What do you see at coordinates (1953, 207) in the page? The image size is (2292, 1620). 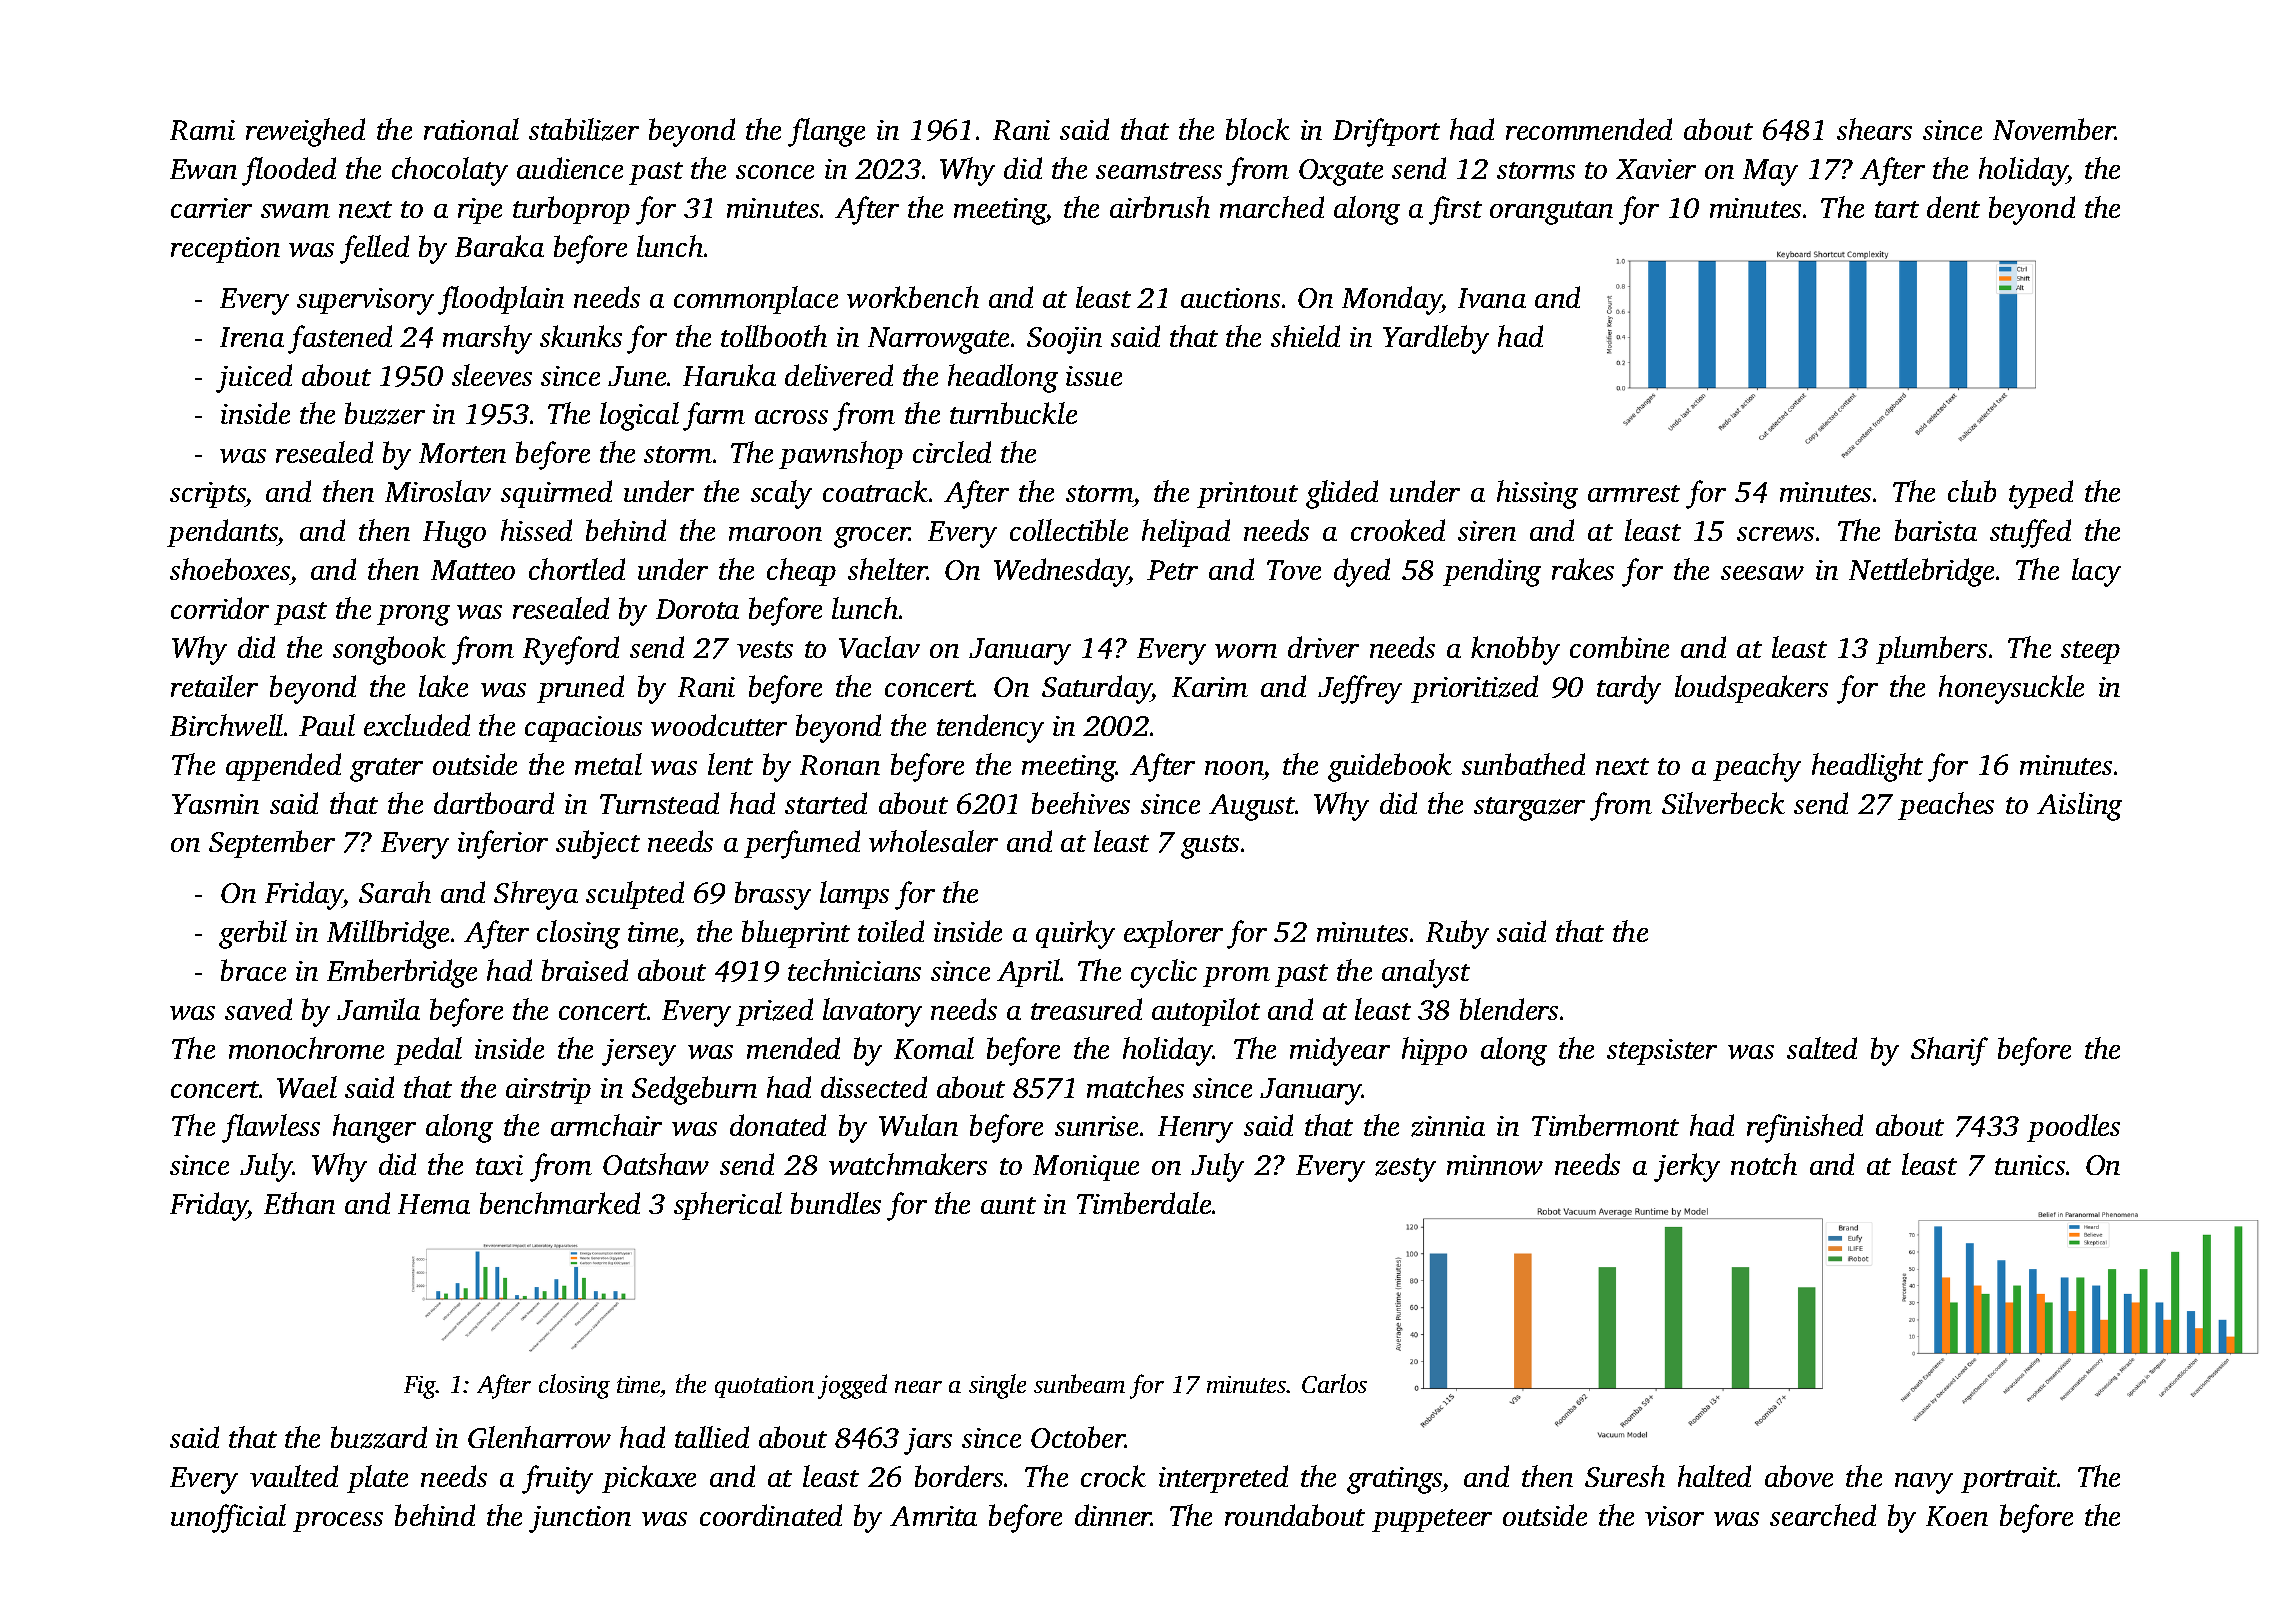 I see `dent` at bounding box center [1953, 207].
